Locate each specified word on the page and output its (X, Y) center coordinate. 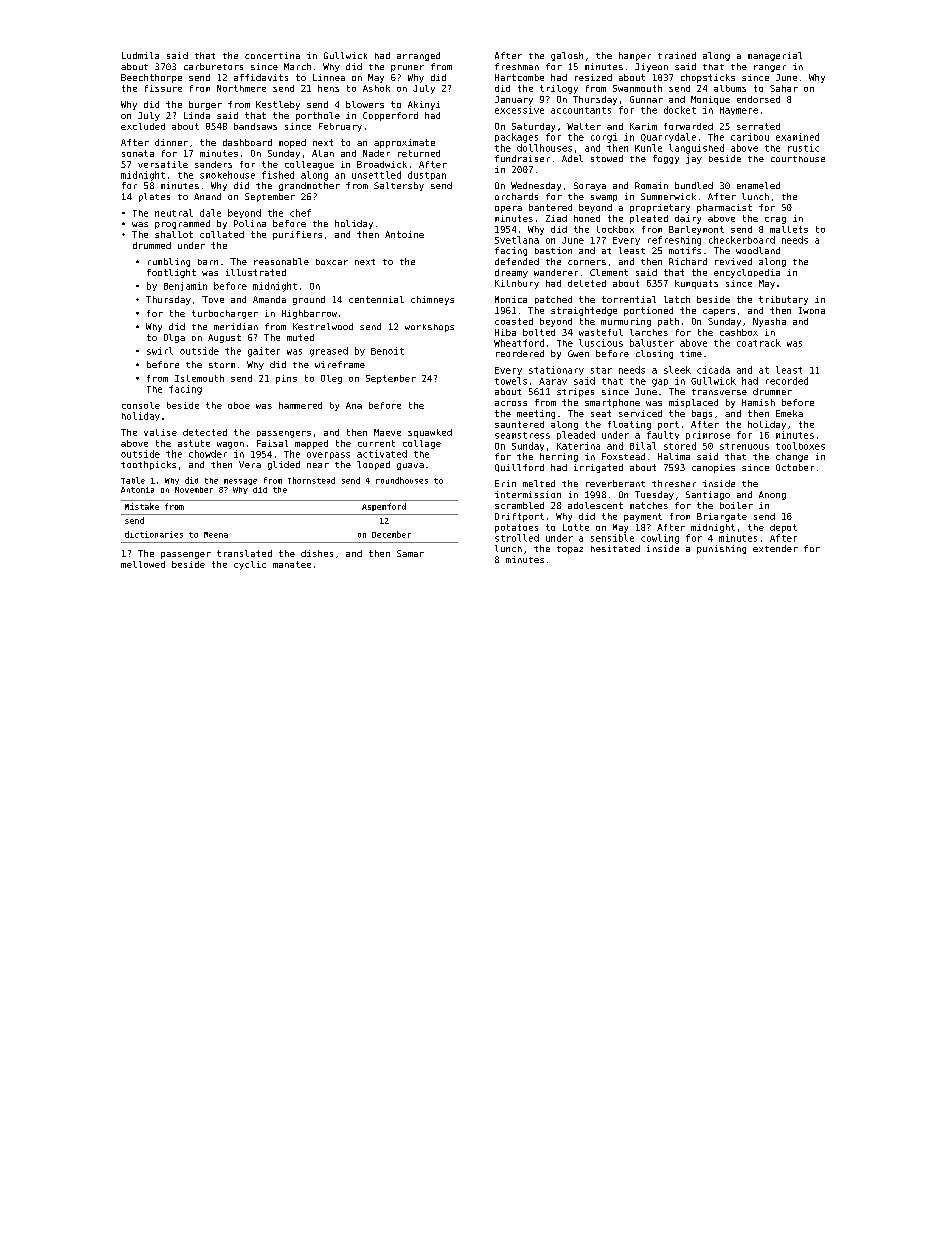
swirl (160, 351)
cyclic (250, 565)
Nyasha (769, 322)
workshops (429, 328)
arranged (418, 56)
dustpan (427, 175)
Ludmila (140, 55)
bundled (694, 185)
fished (278, 175)
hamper (635, 56)
